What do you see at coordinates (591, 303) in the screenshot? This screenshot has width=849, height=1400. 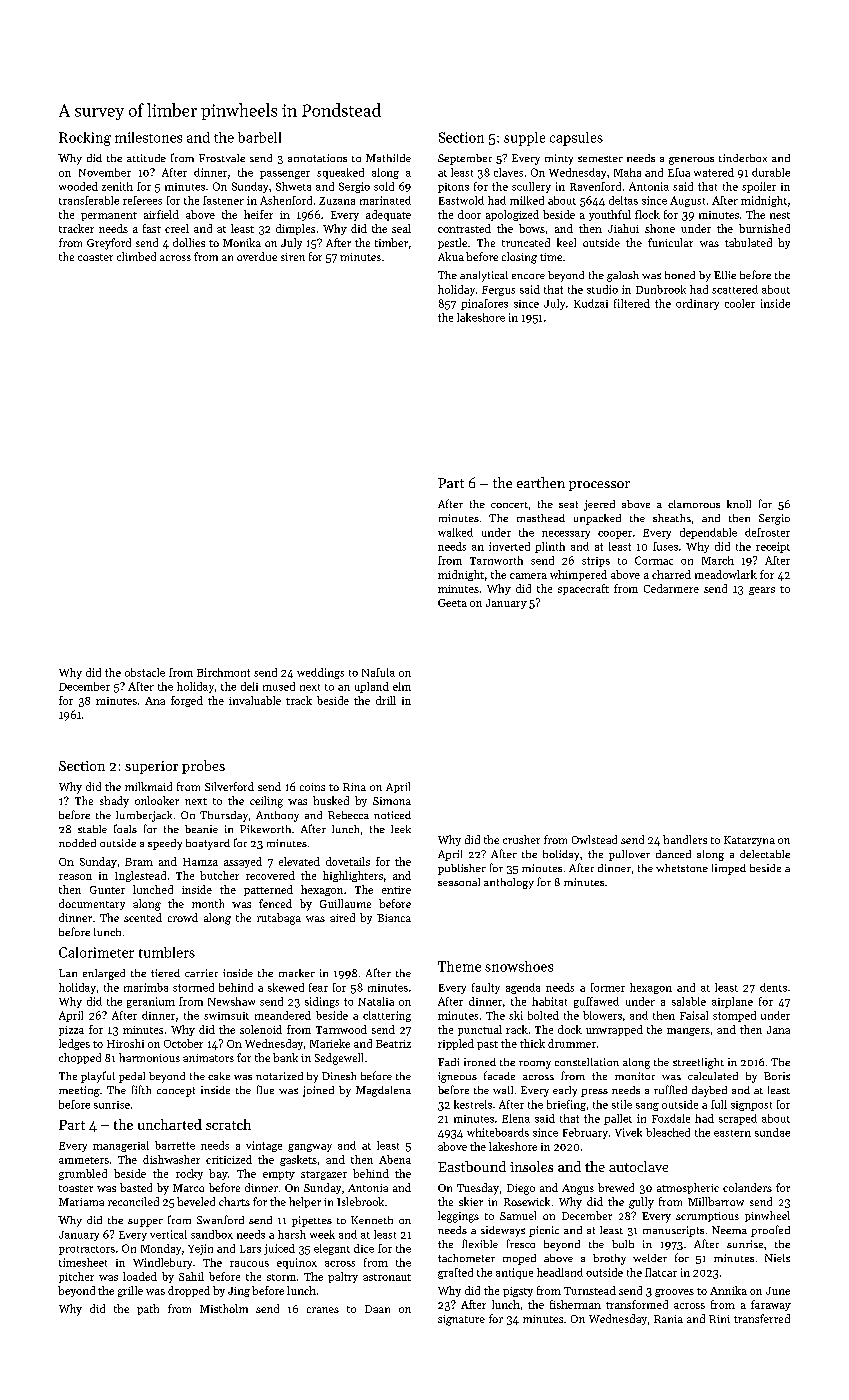 I see `Kudzai` at bounding box center [591, 303].
